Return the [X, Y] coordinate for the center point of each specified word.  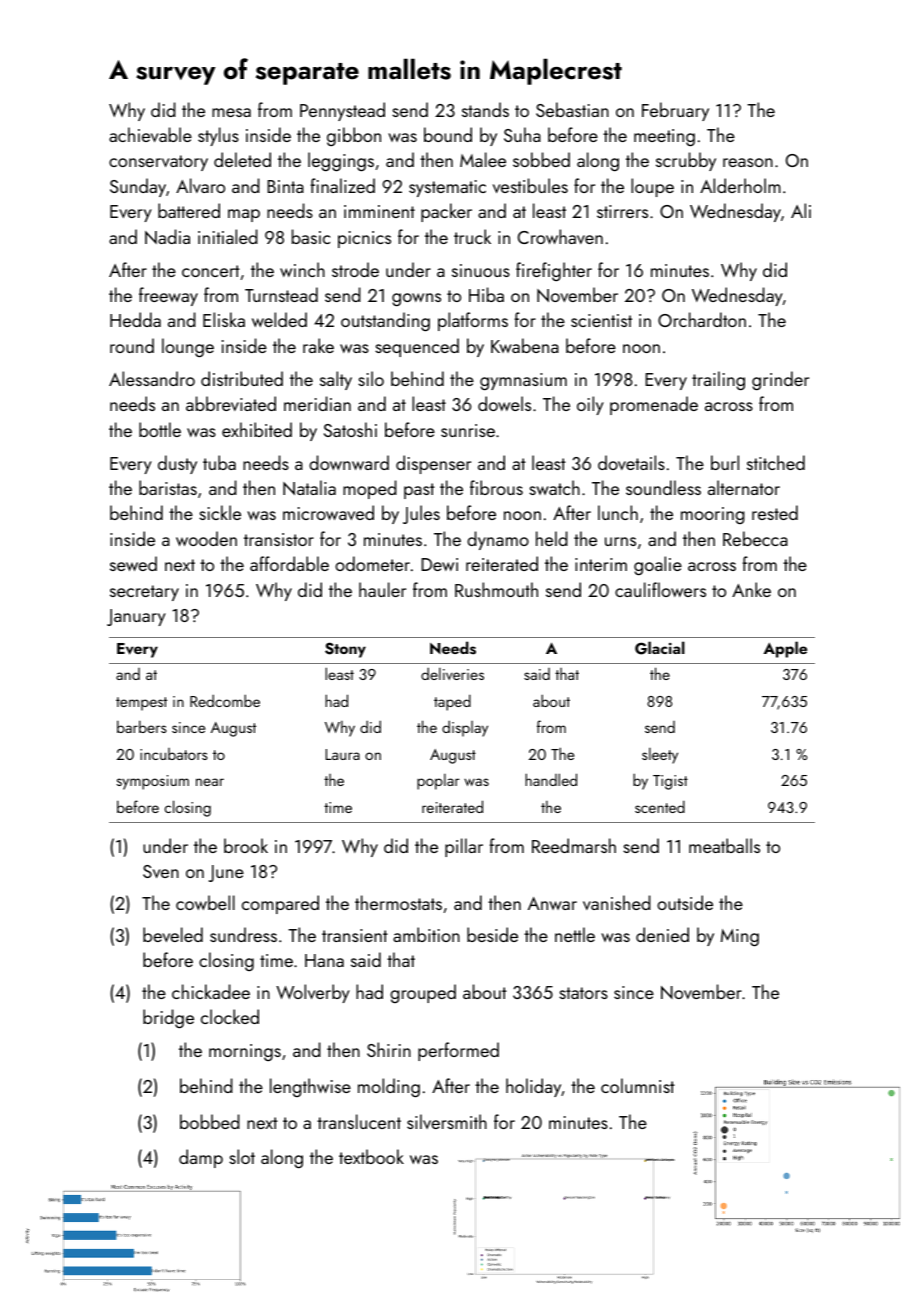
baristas [168, 487]
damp [201, 1158]
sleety [660, 756]
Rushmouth [496, 589]
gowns [416, 299]
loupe [652, 187]
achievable [150, 134]
